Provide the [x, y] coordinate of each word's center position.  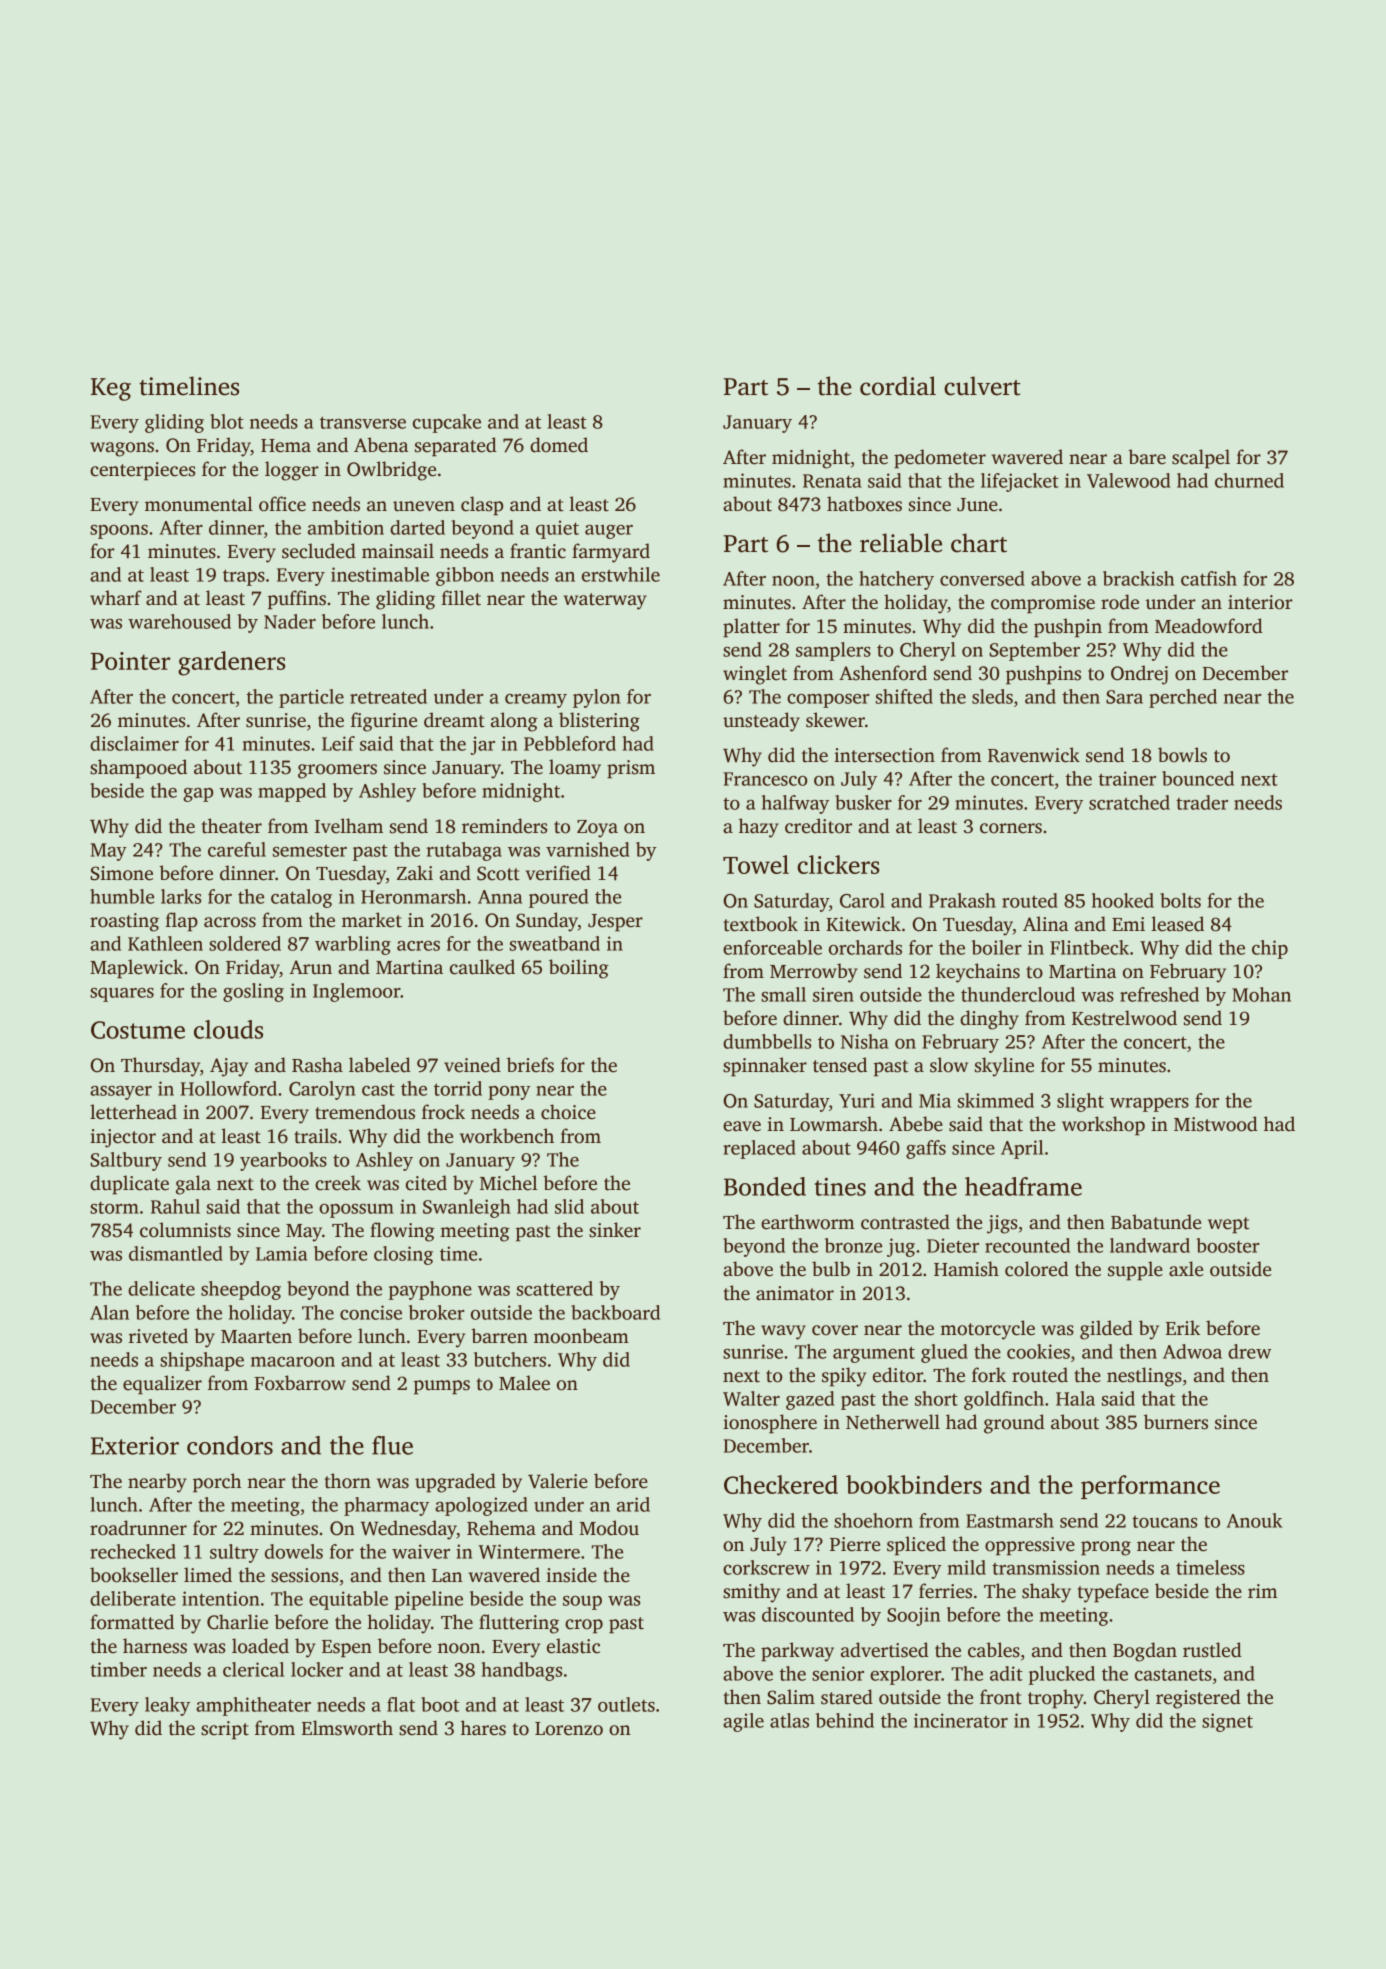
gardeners [231, 663]
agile [743, 1722]
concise [371, 1312]
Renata [832, 481]
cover [835, 1330]
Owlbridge [391, 471]
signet [1227, 1722]
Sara [1124, 697]
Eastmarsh [1010, 1520]
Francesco [765, 779]
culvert [982, 386]
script [225, 1730]
